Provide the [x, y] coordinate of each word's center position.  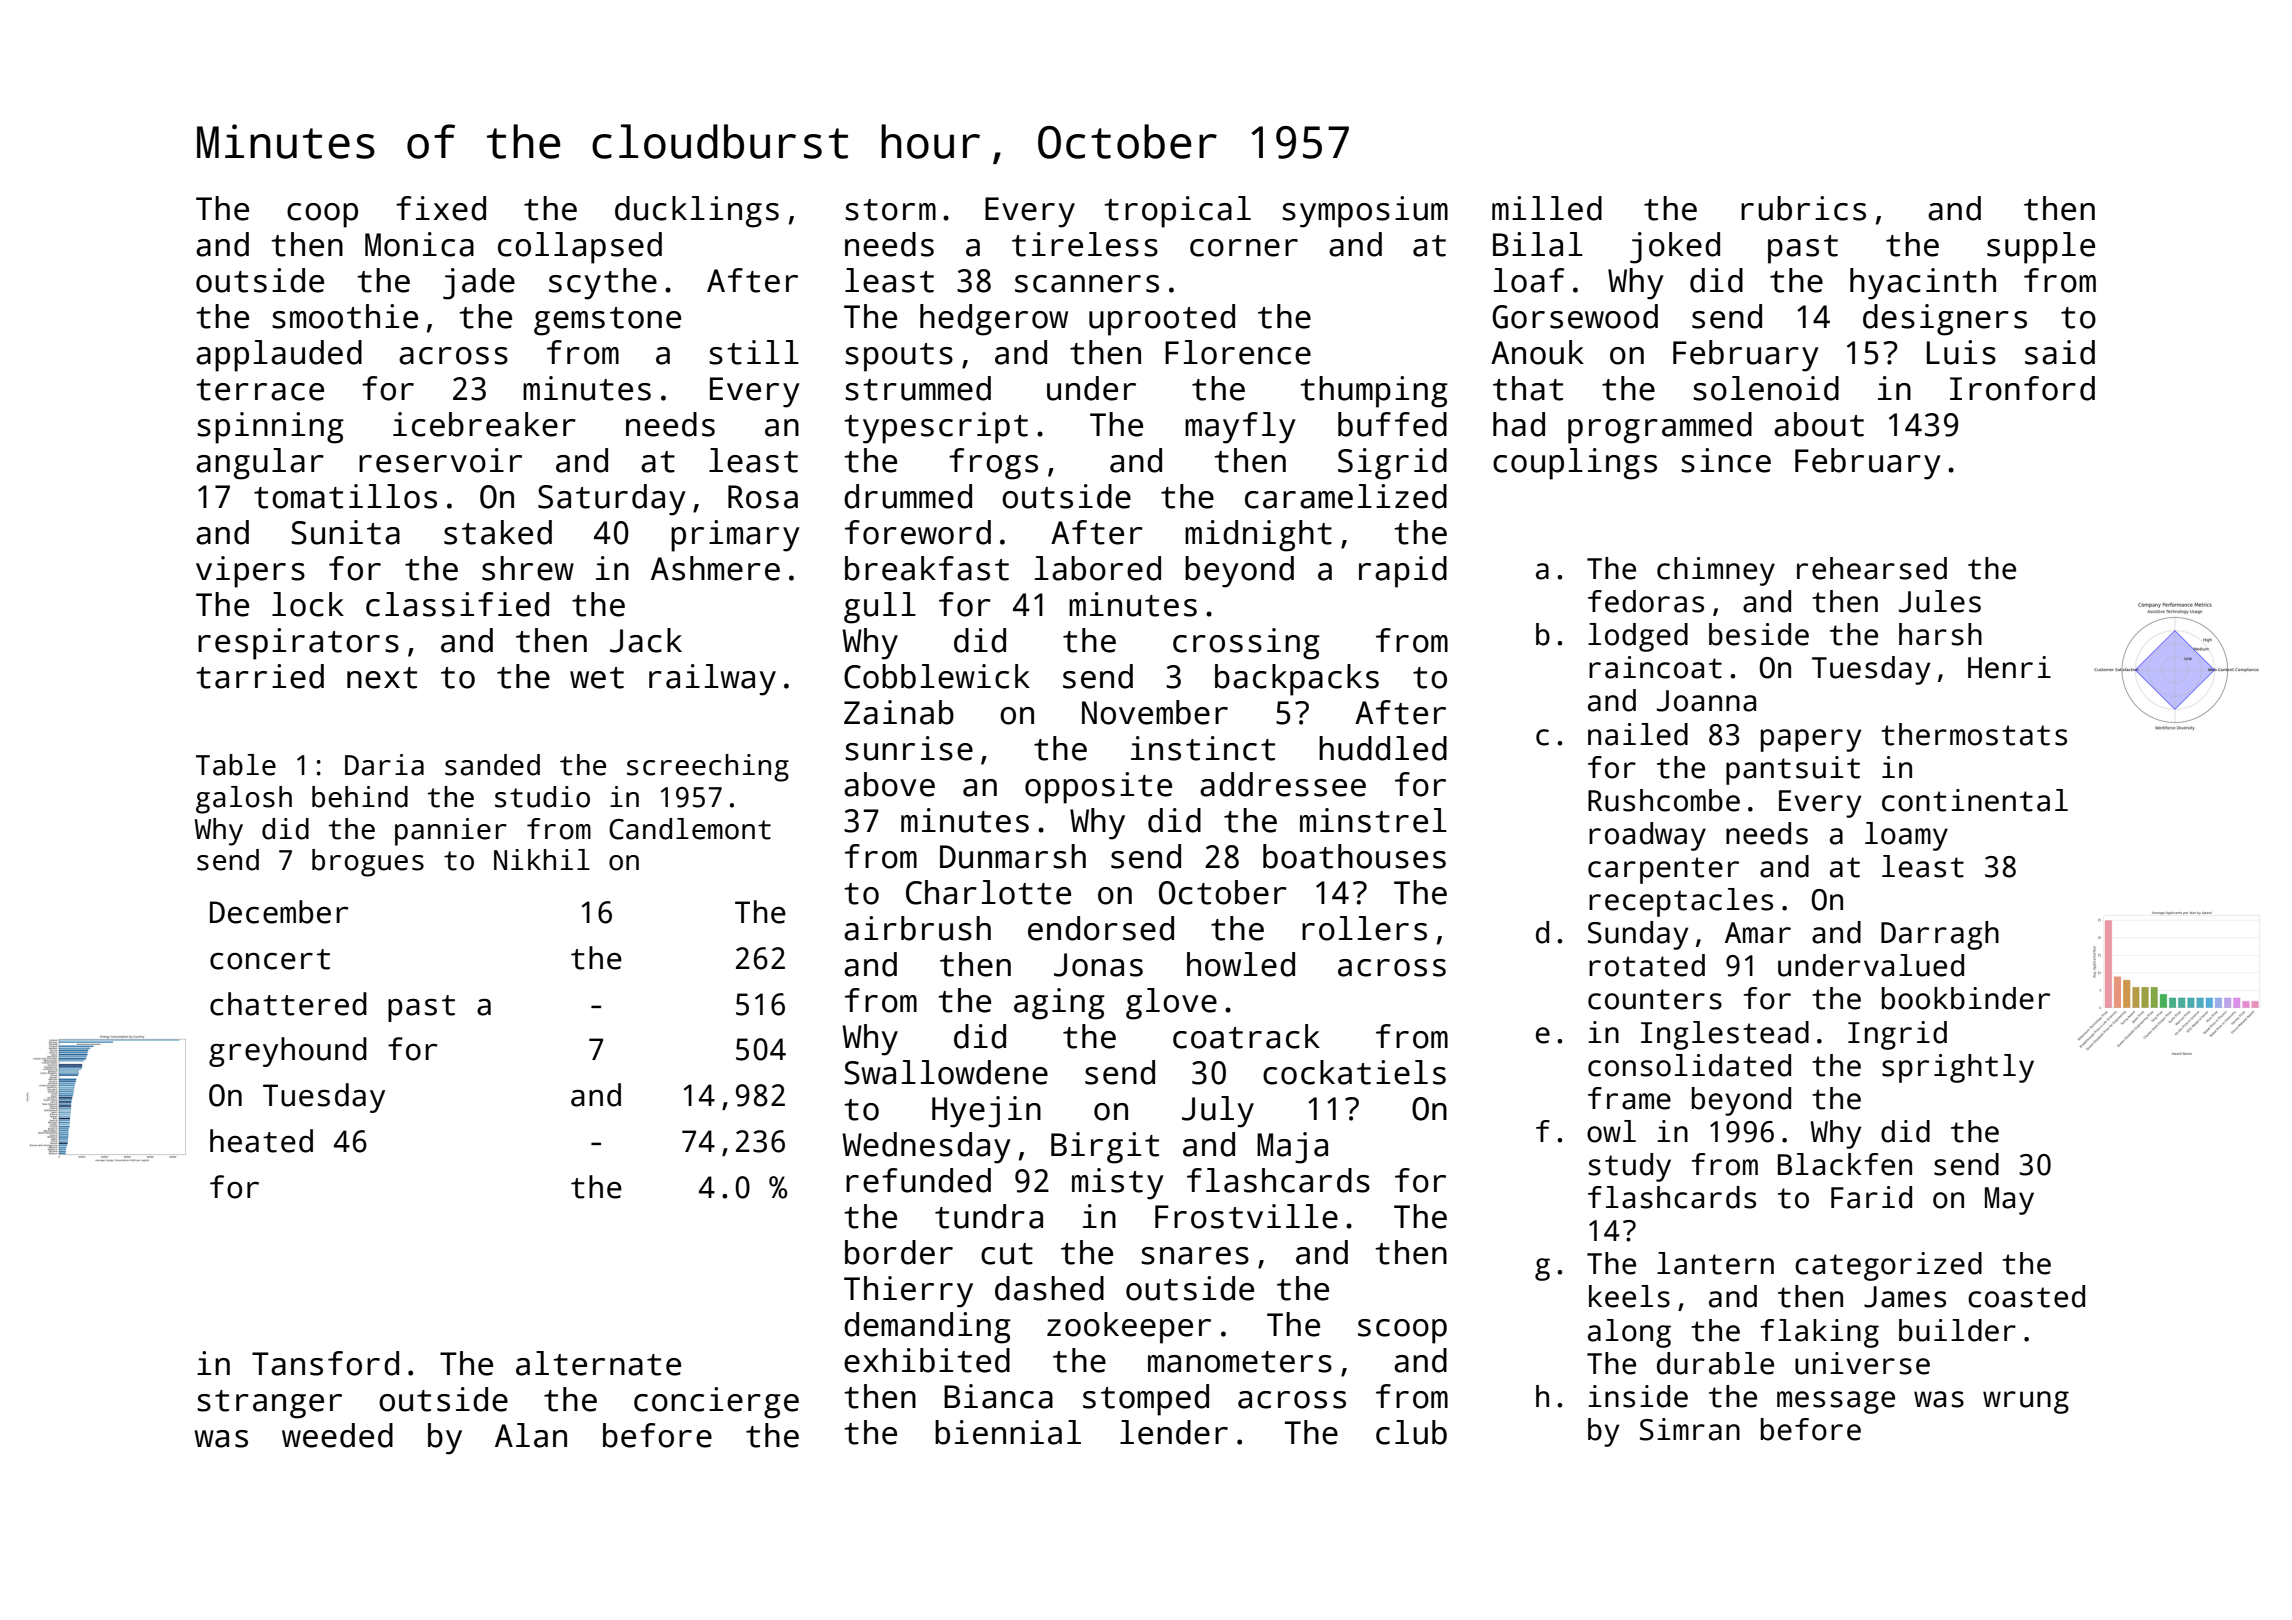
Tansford [325, 1363]
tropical [1177, 212]
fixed [441, 208]
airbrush [917, 928]
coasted [2026, 1296]
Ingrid [1897, 1035]
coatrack [1246, 1036]
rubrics [1803, 208]
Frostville [1246, 1216]
